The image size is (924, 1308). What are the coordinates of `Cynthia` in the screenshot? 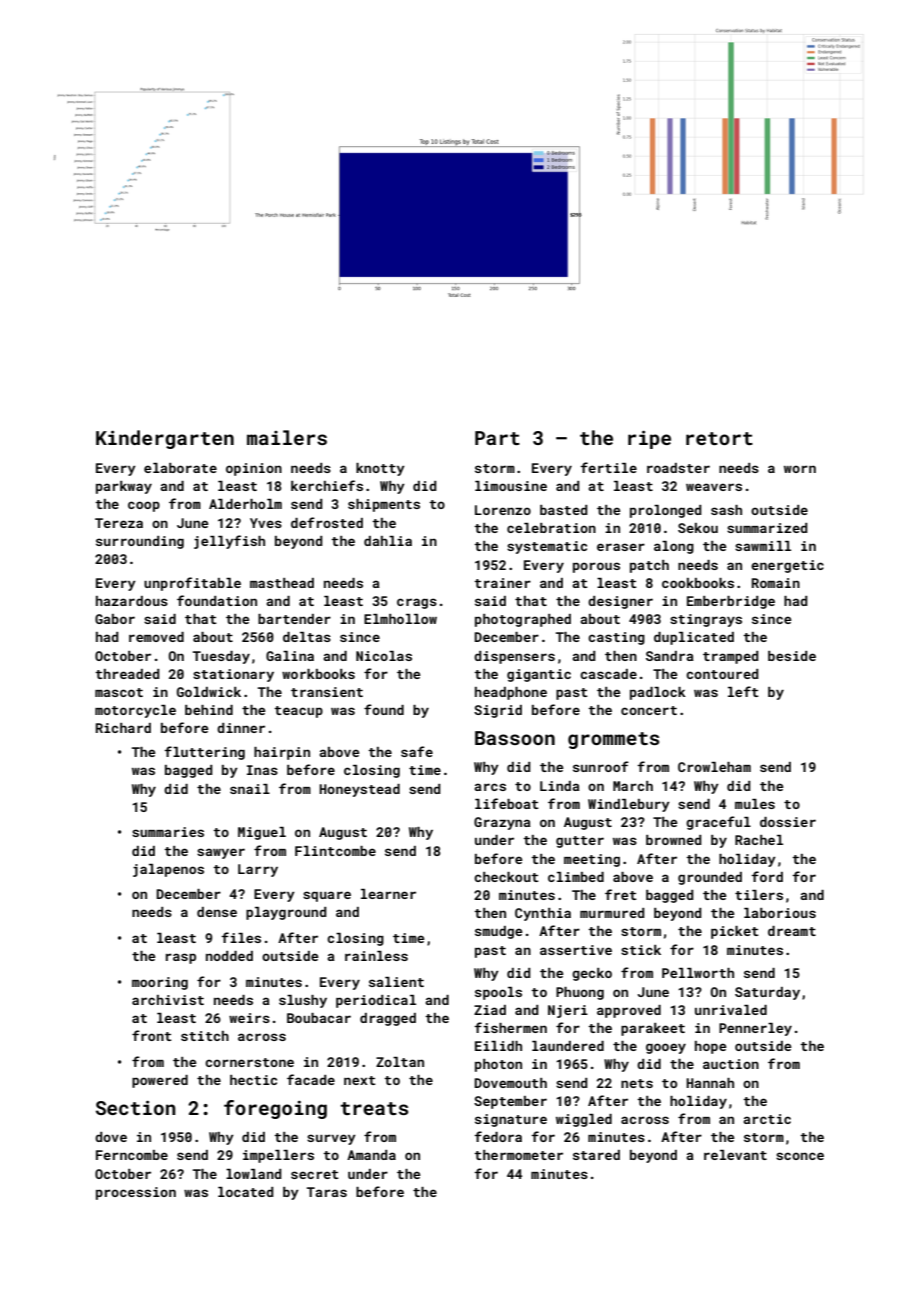 It's located at (543, 914).
